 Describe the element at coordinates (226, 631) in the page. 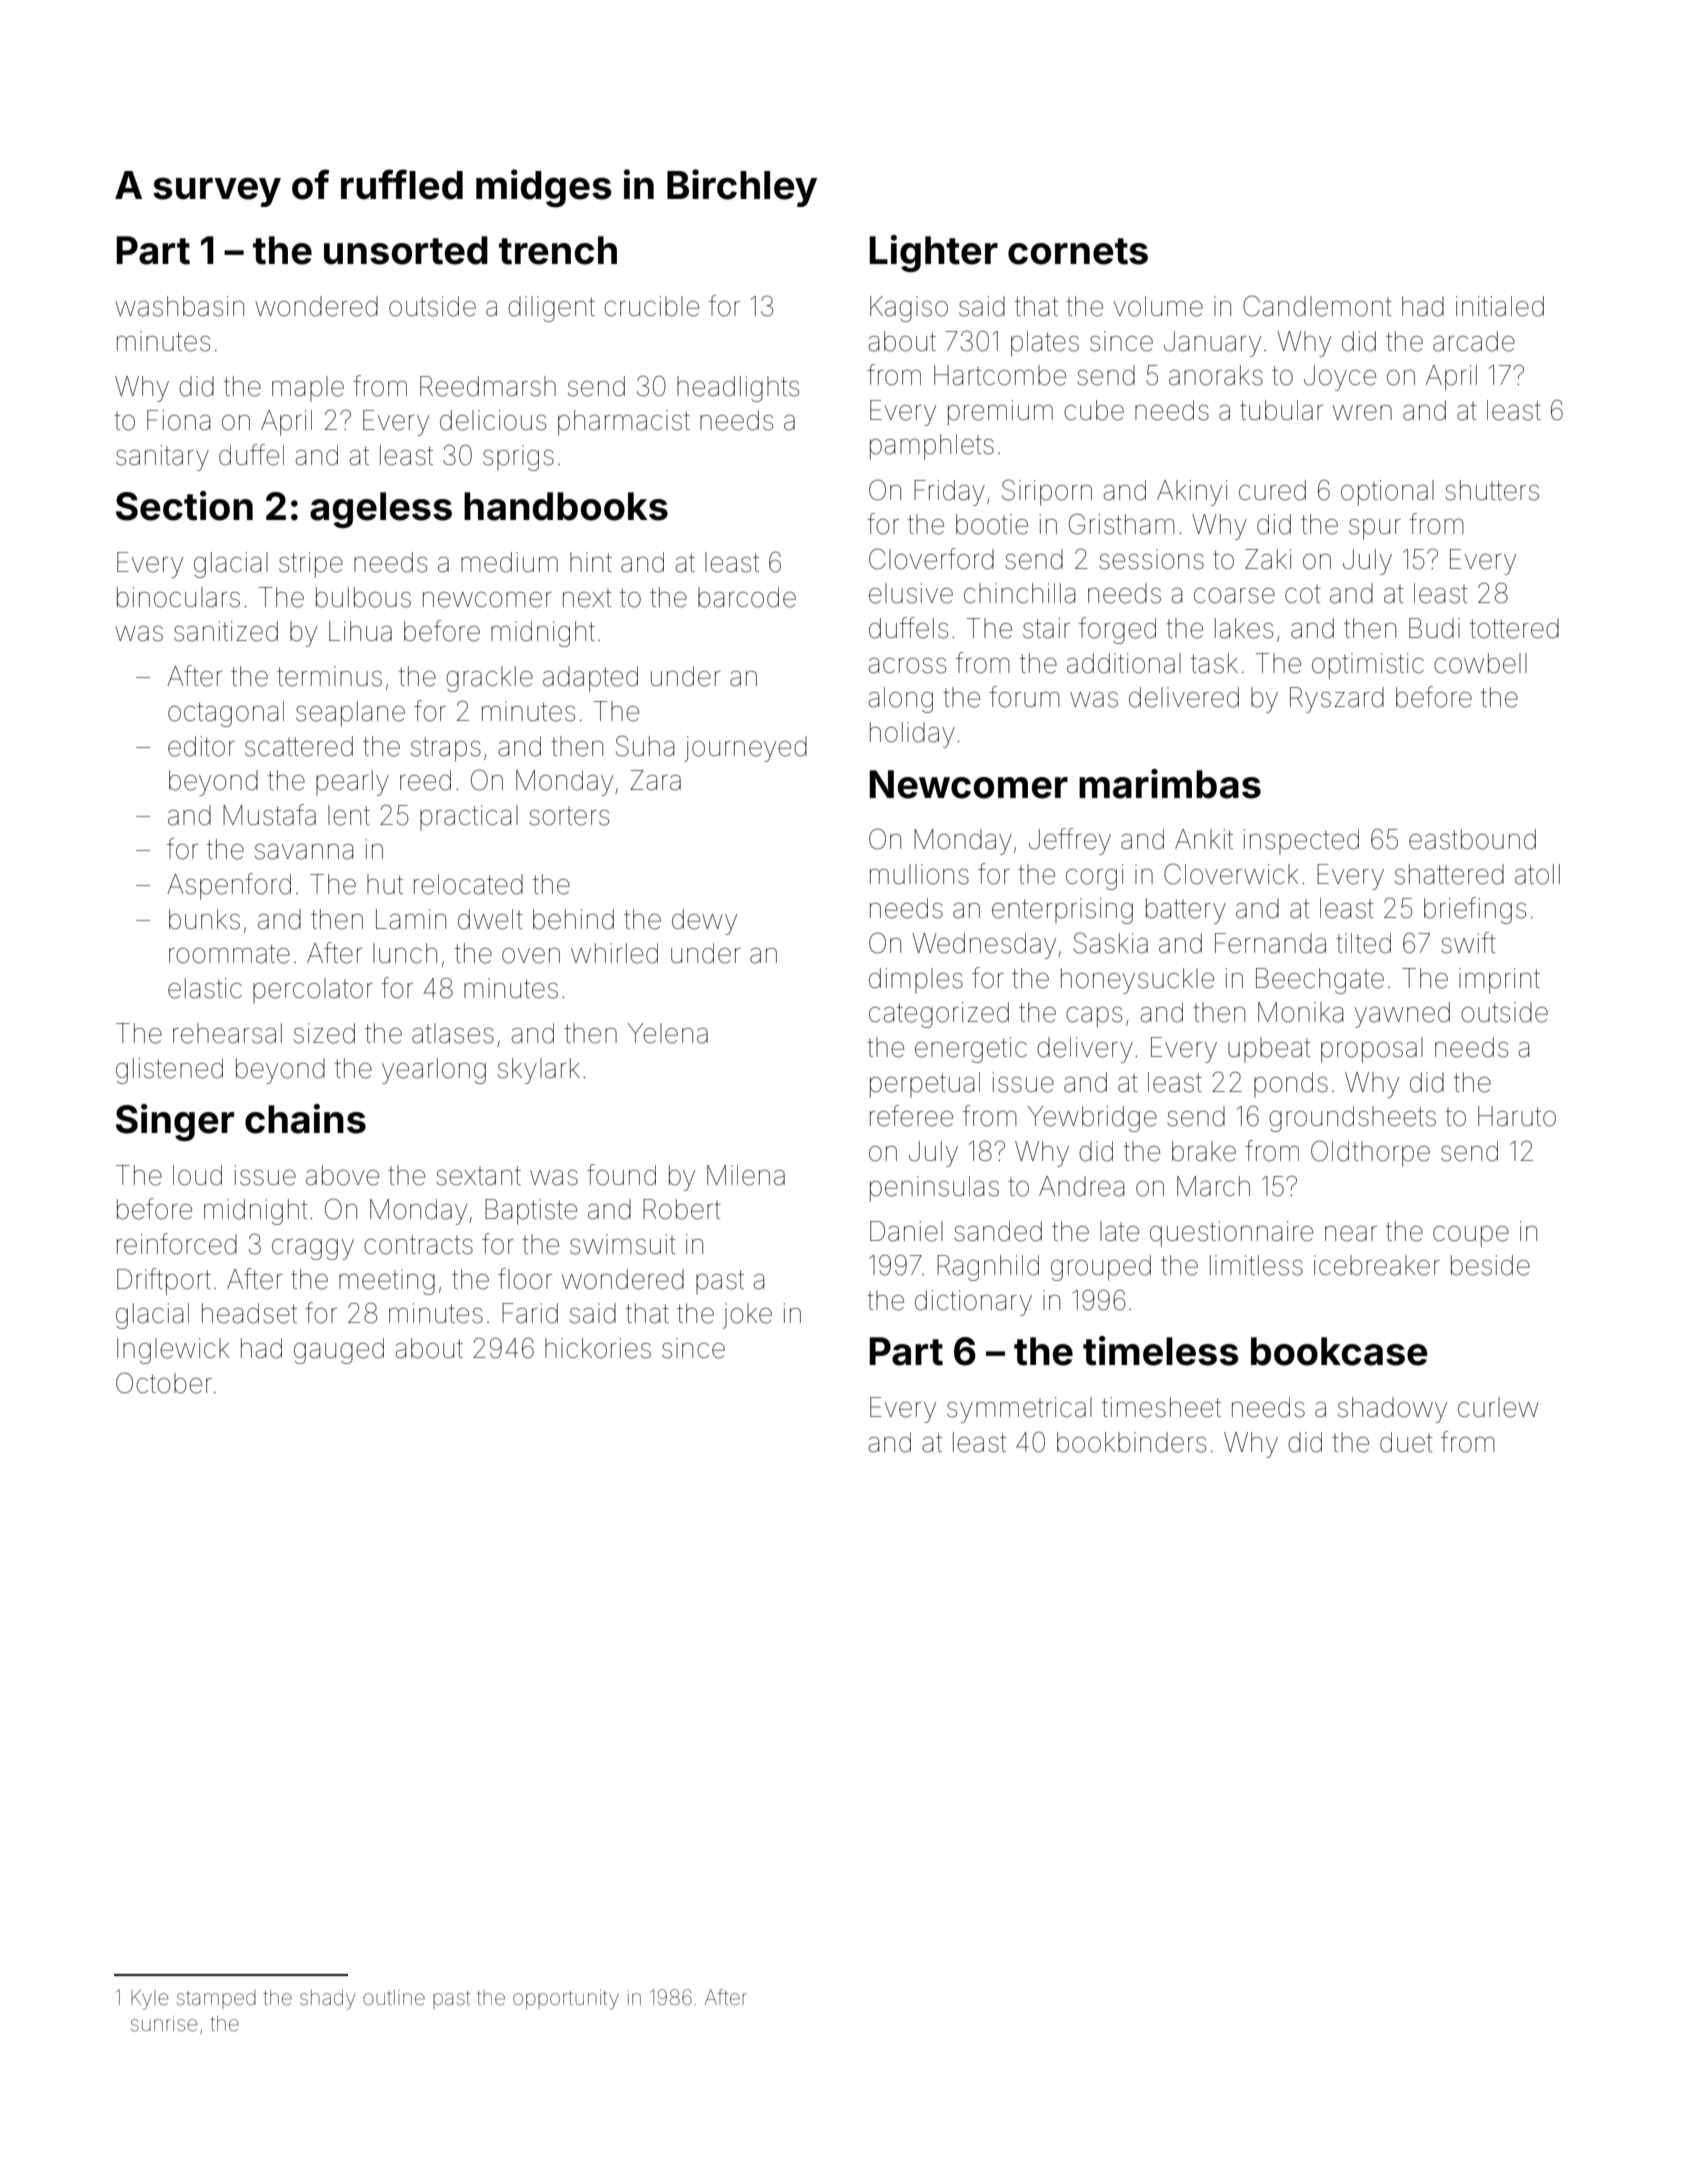

I see `sanitized` at that location.
